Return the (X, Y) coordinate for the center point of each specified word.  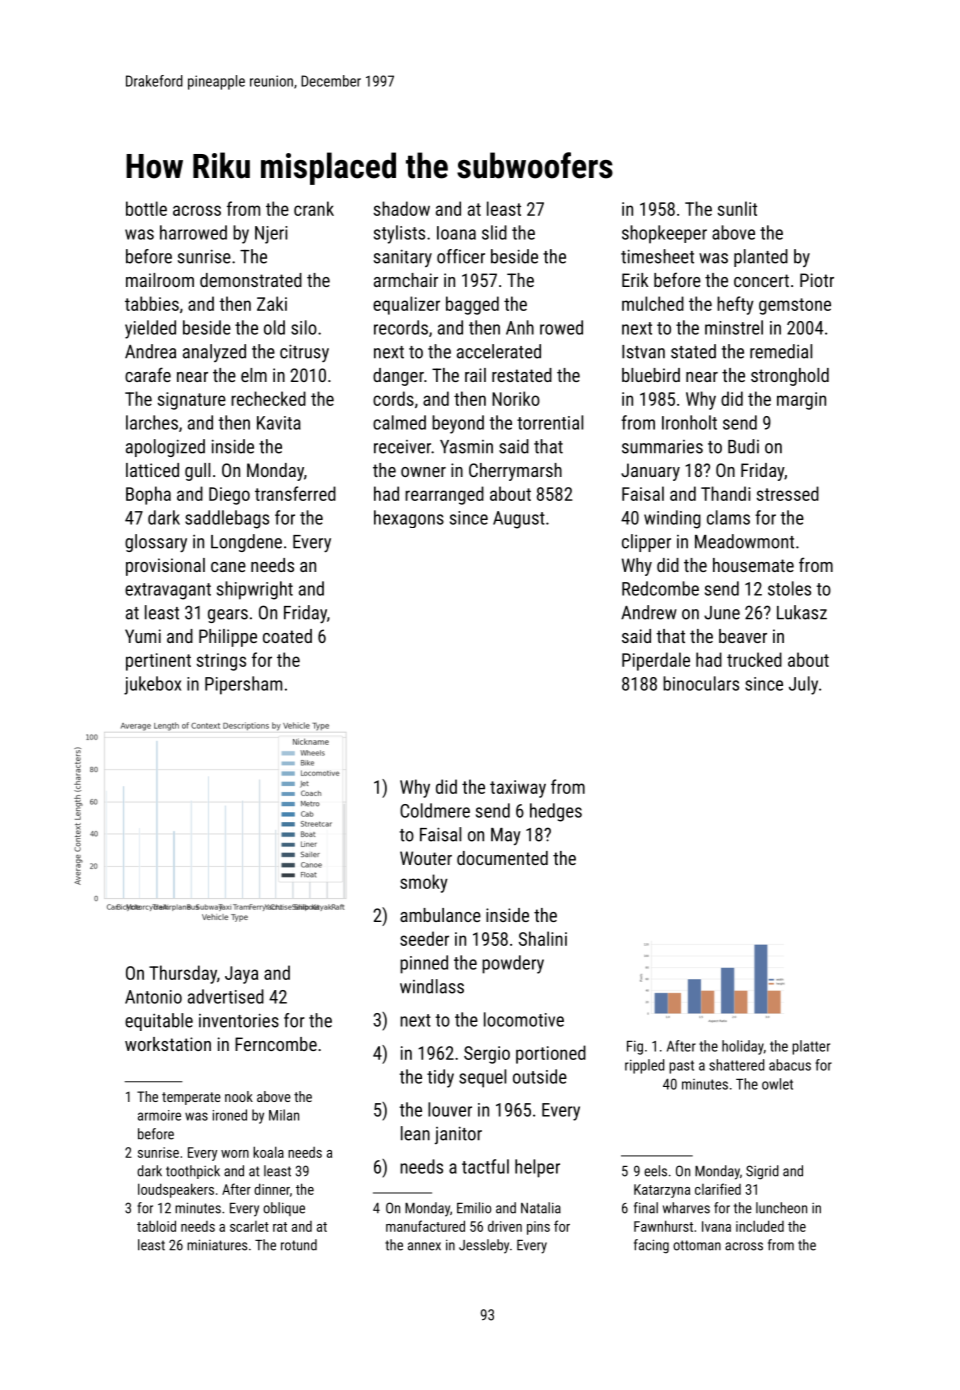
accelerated (499, 351)
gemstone (795, 306)
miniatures (217, 1245)
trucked (754, 659)
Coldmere (435, 810)
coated (287, 636)
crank (314, 208)
